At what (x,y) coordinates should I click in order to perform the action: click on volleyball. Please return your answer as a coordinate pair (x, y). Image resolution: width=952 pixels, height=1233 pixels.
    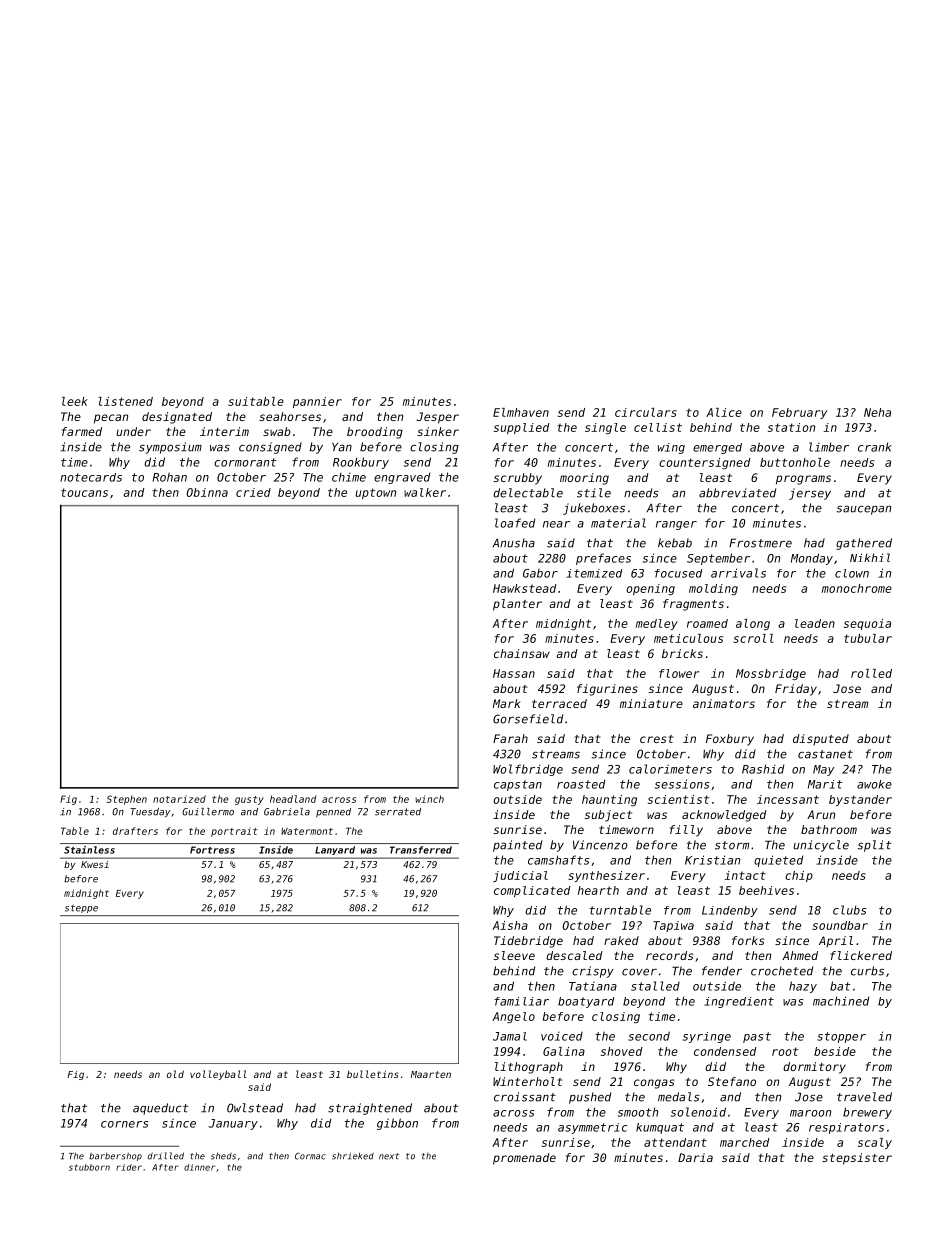
    Looking at the image, I should click on (218, 1075).
